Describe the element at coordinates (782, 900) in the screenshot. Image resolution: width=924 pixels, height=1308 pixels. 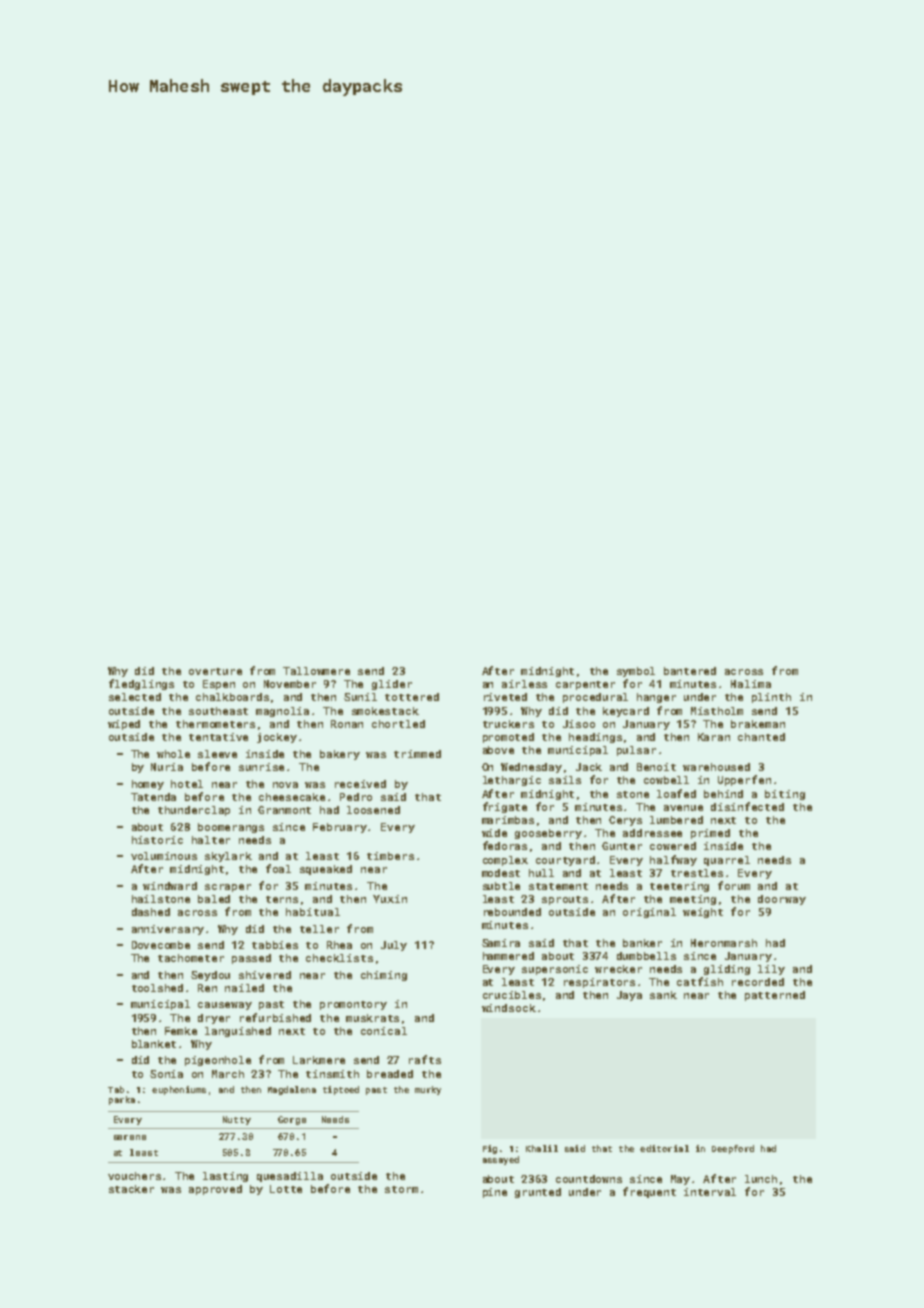
I see `doorway` at that location.
